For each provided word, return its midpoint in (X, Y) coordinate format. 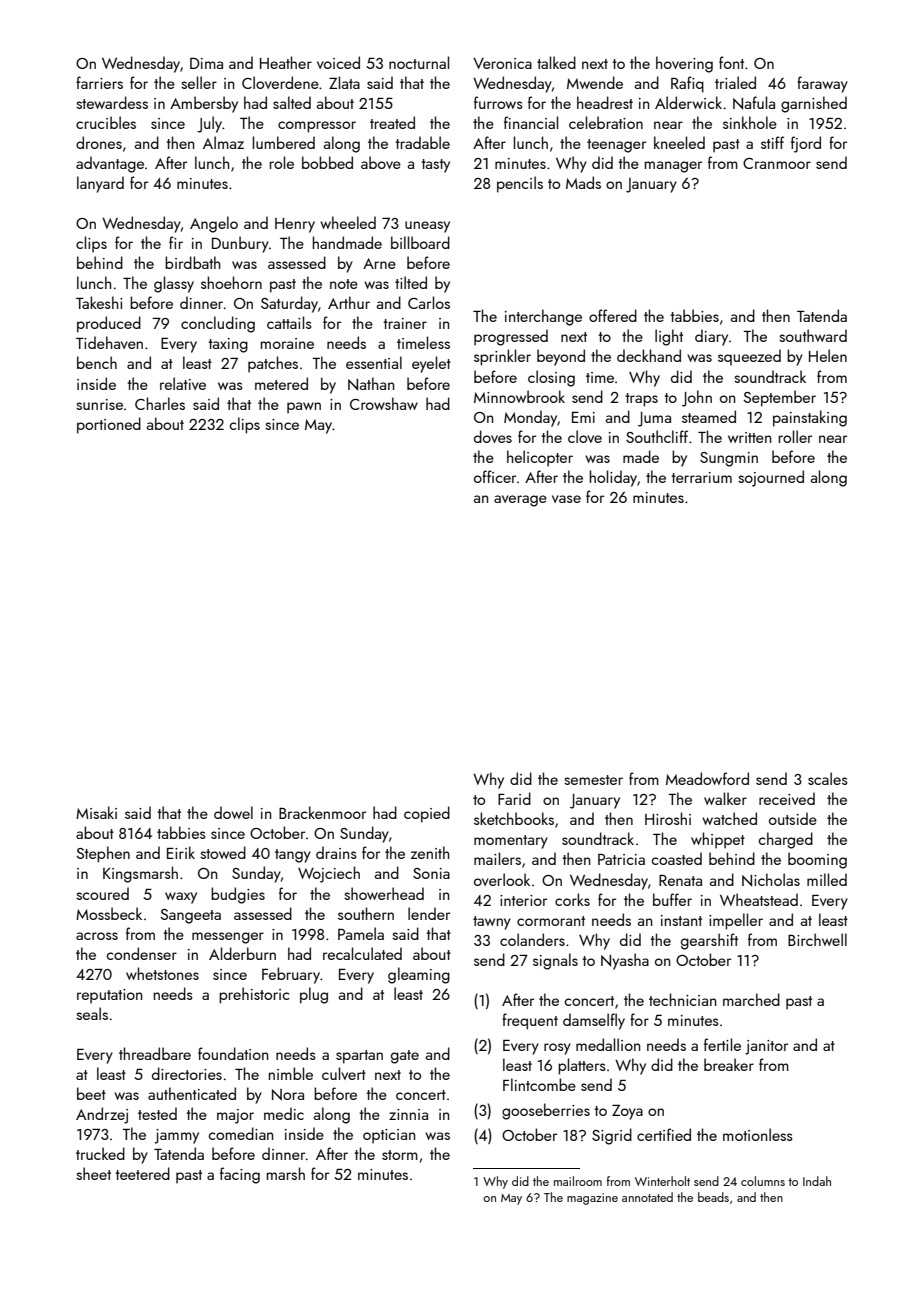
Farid (514, 798)
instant (681, 920)
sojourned (771, 478)
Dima (206, 63)
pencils (520, 184)
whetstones (162, 973)
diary (711, 337)
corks (572, 899)
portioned (109, 425)
